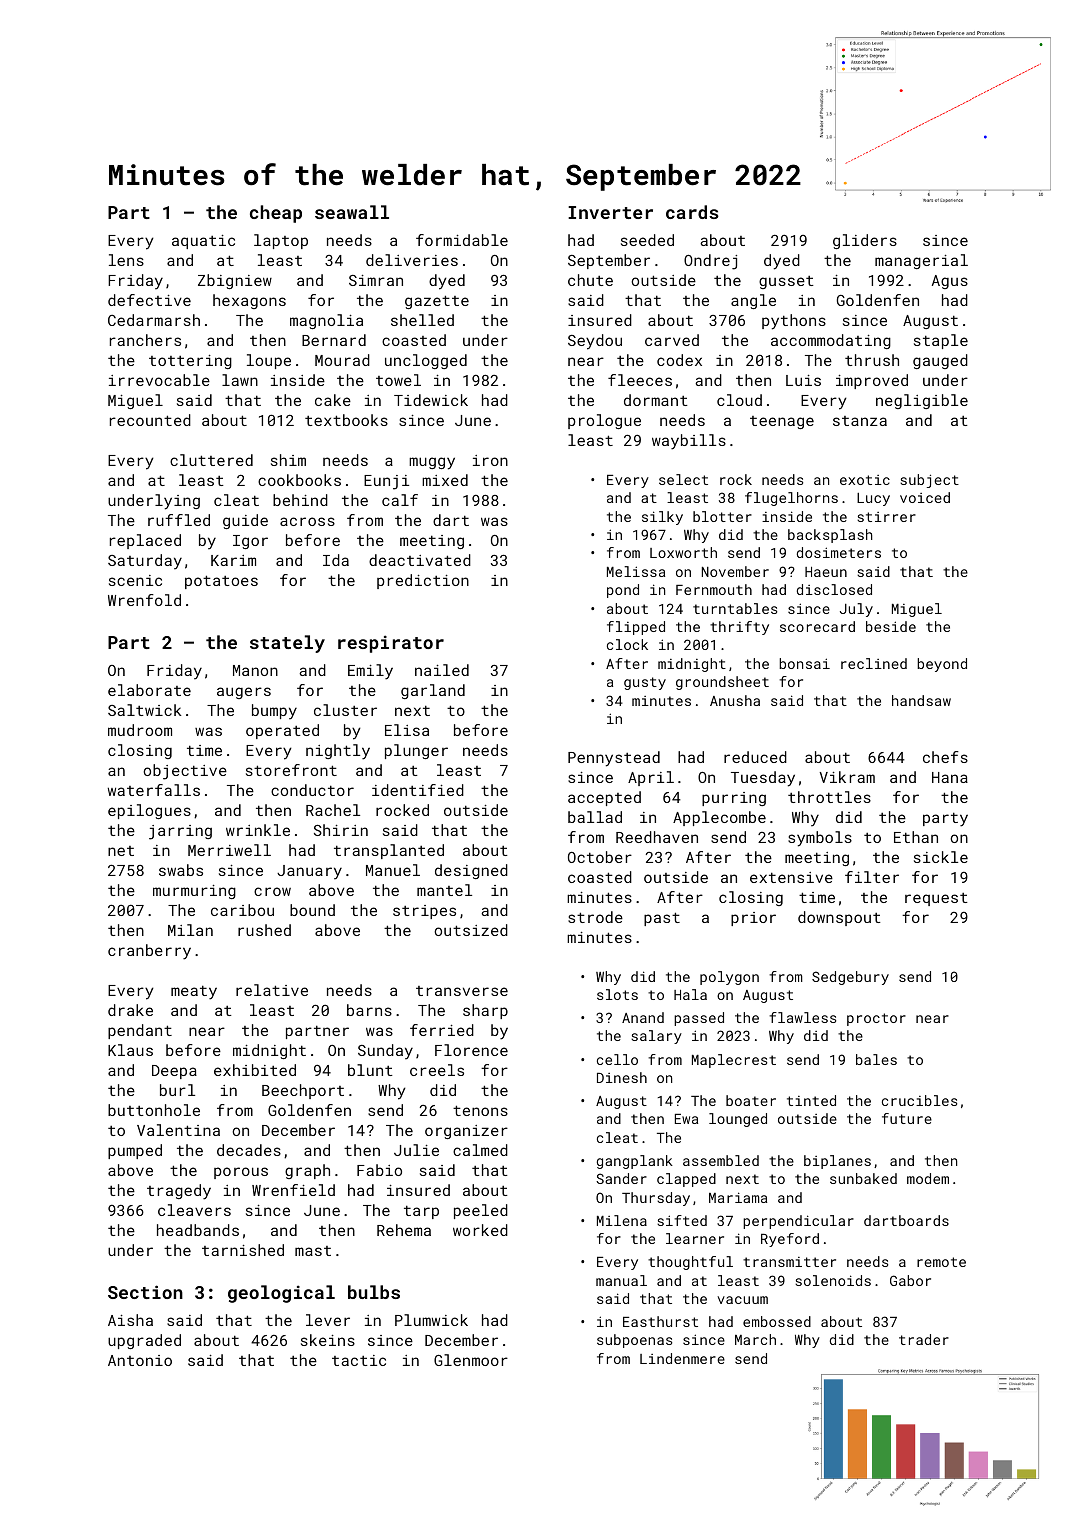 The image size is (1076, 1529). What do you see at coordinates (833, 1280) in the screenshot?
I see `solenoids` at bounding box center [833, 1280].
